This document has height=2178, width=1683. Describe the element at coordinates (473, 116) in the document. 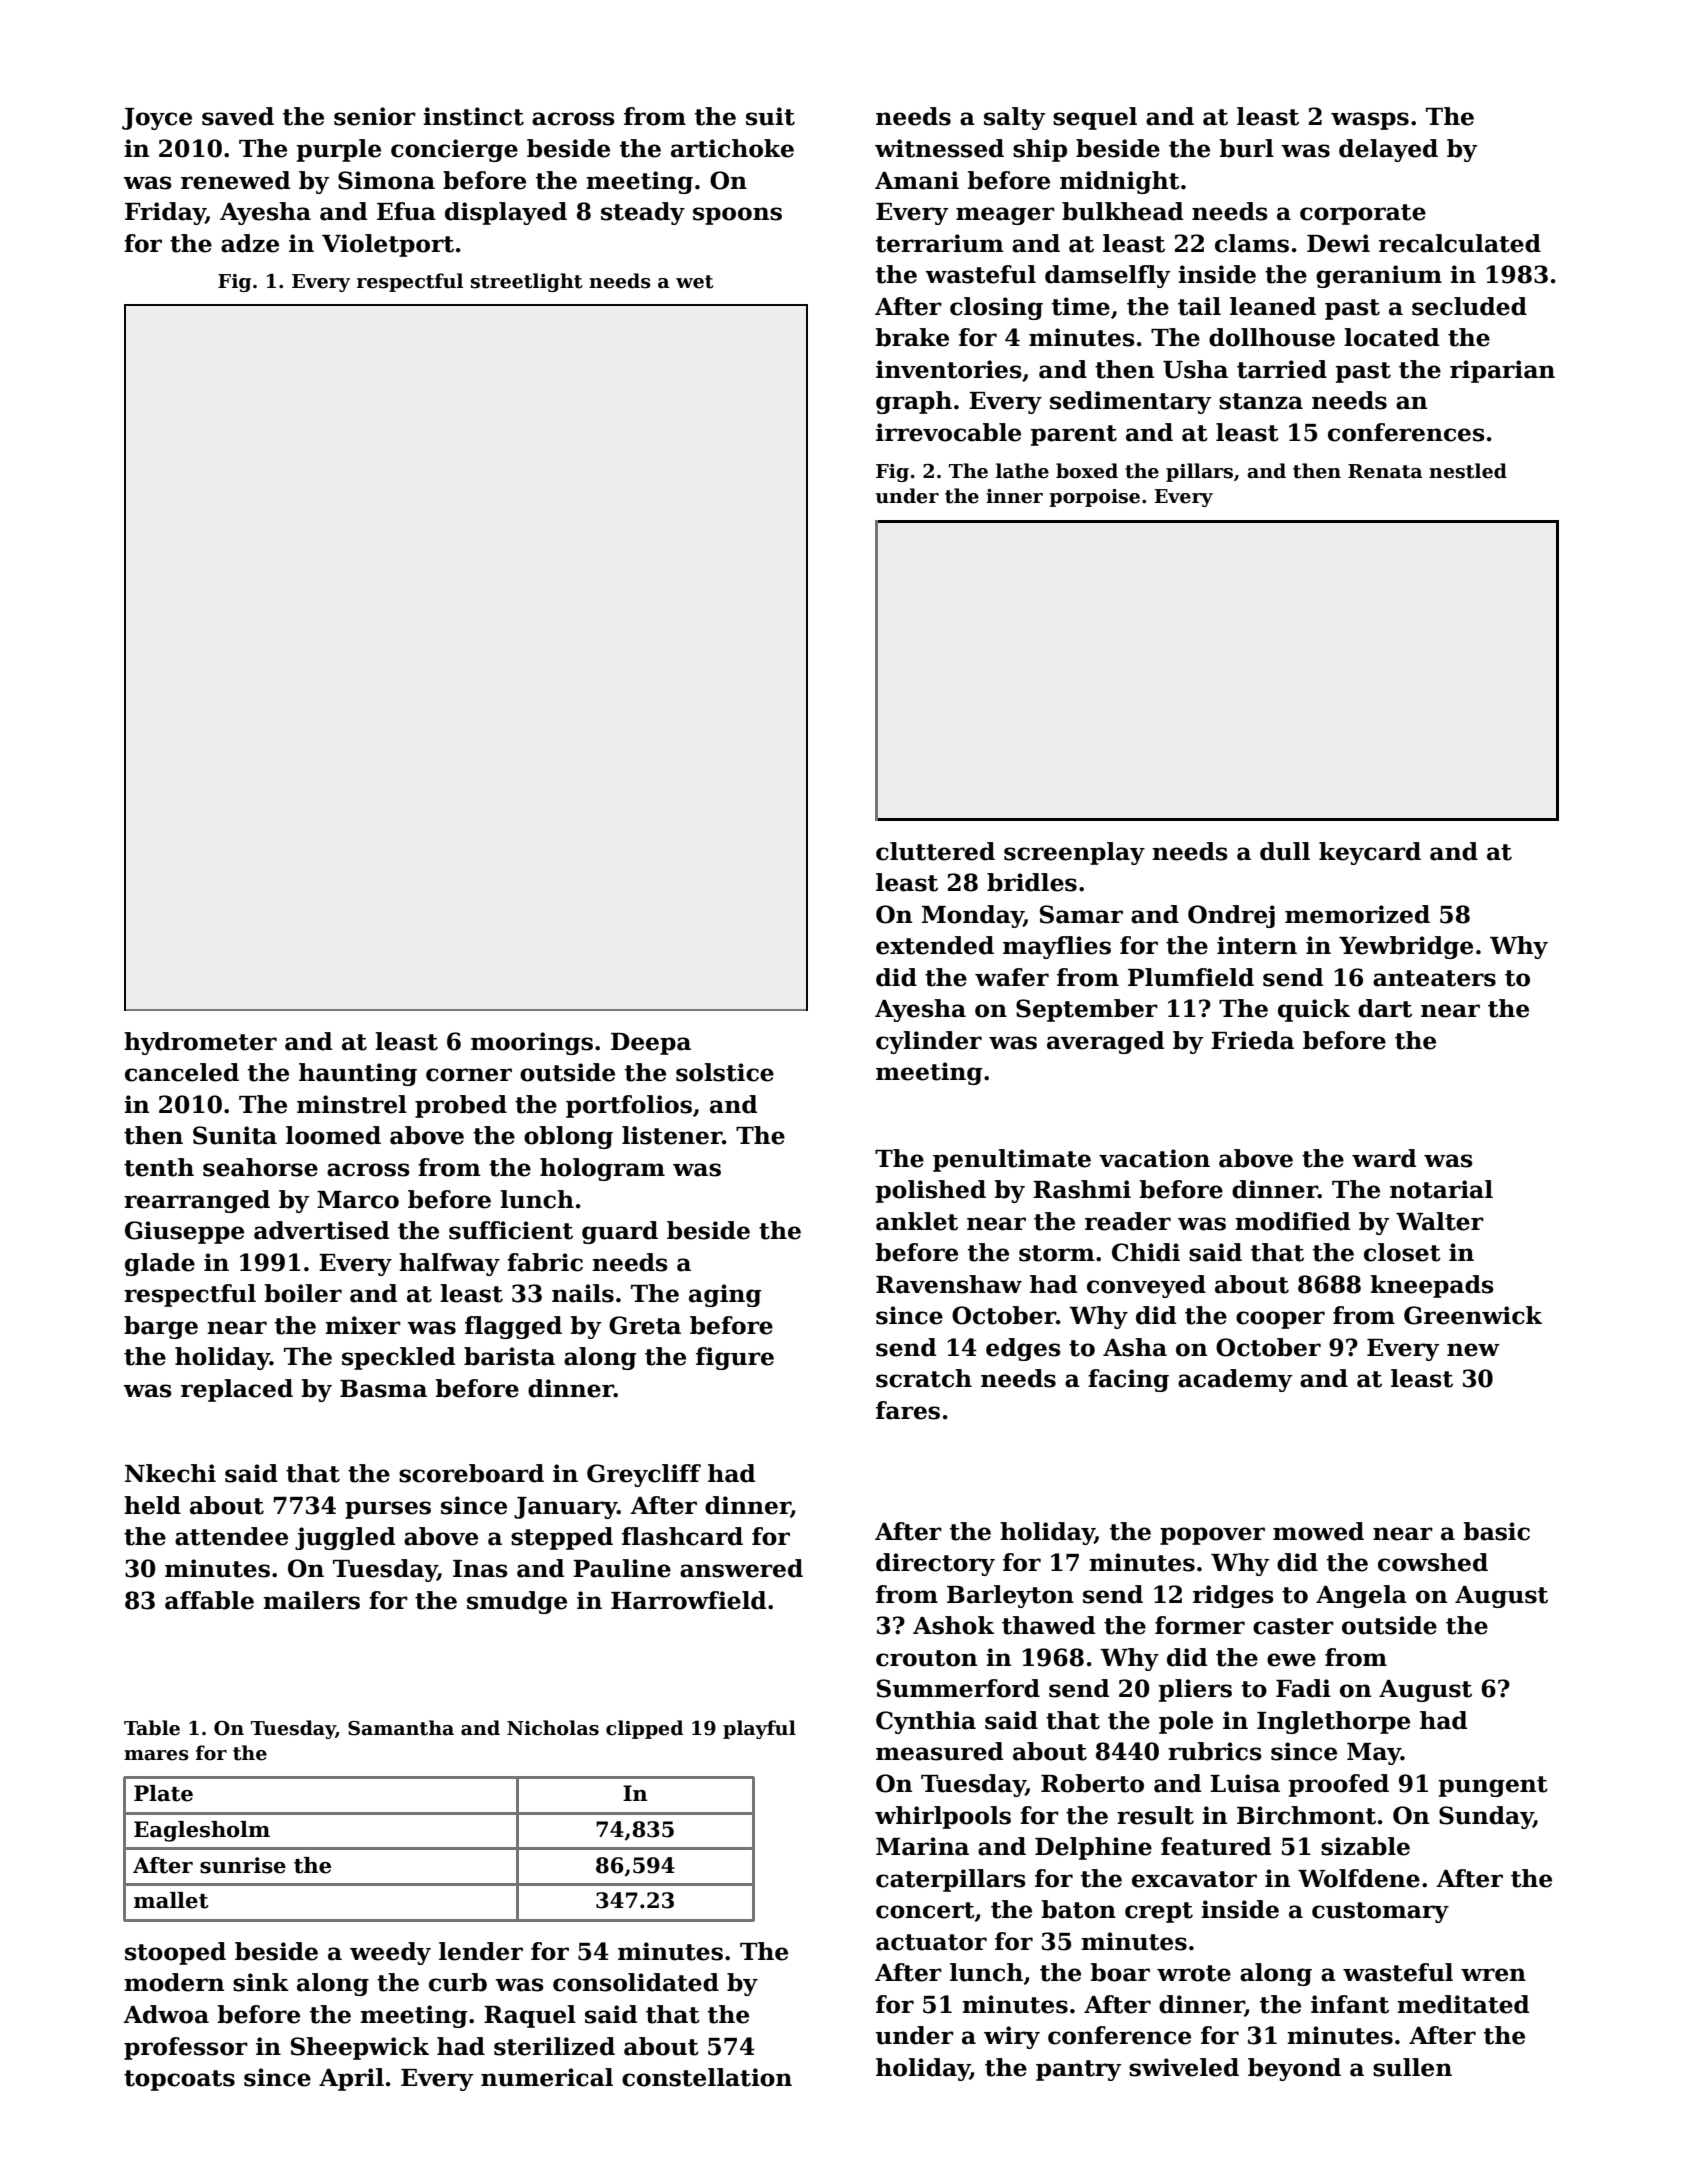

I see `instinct` at that location.
